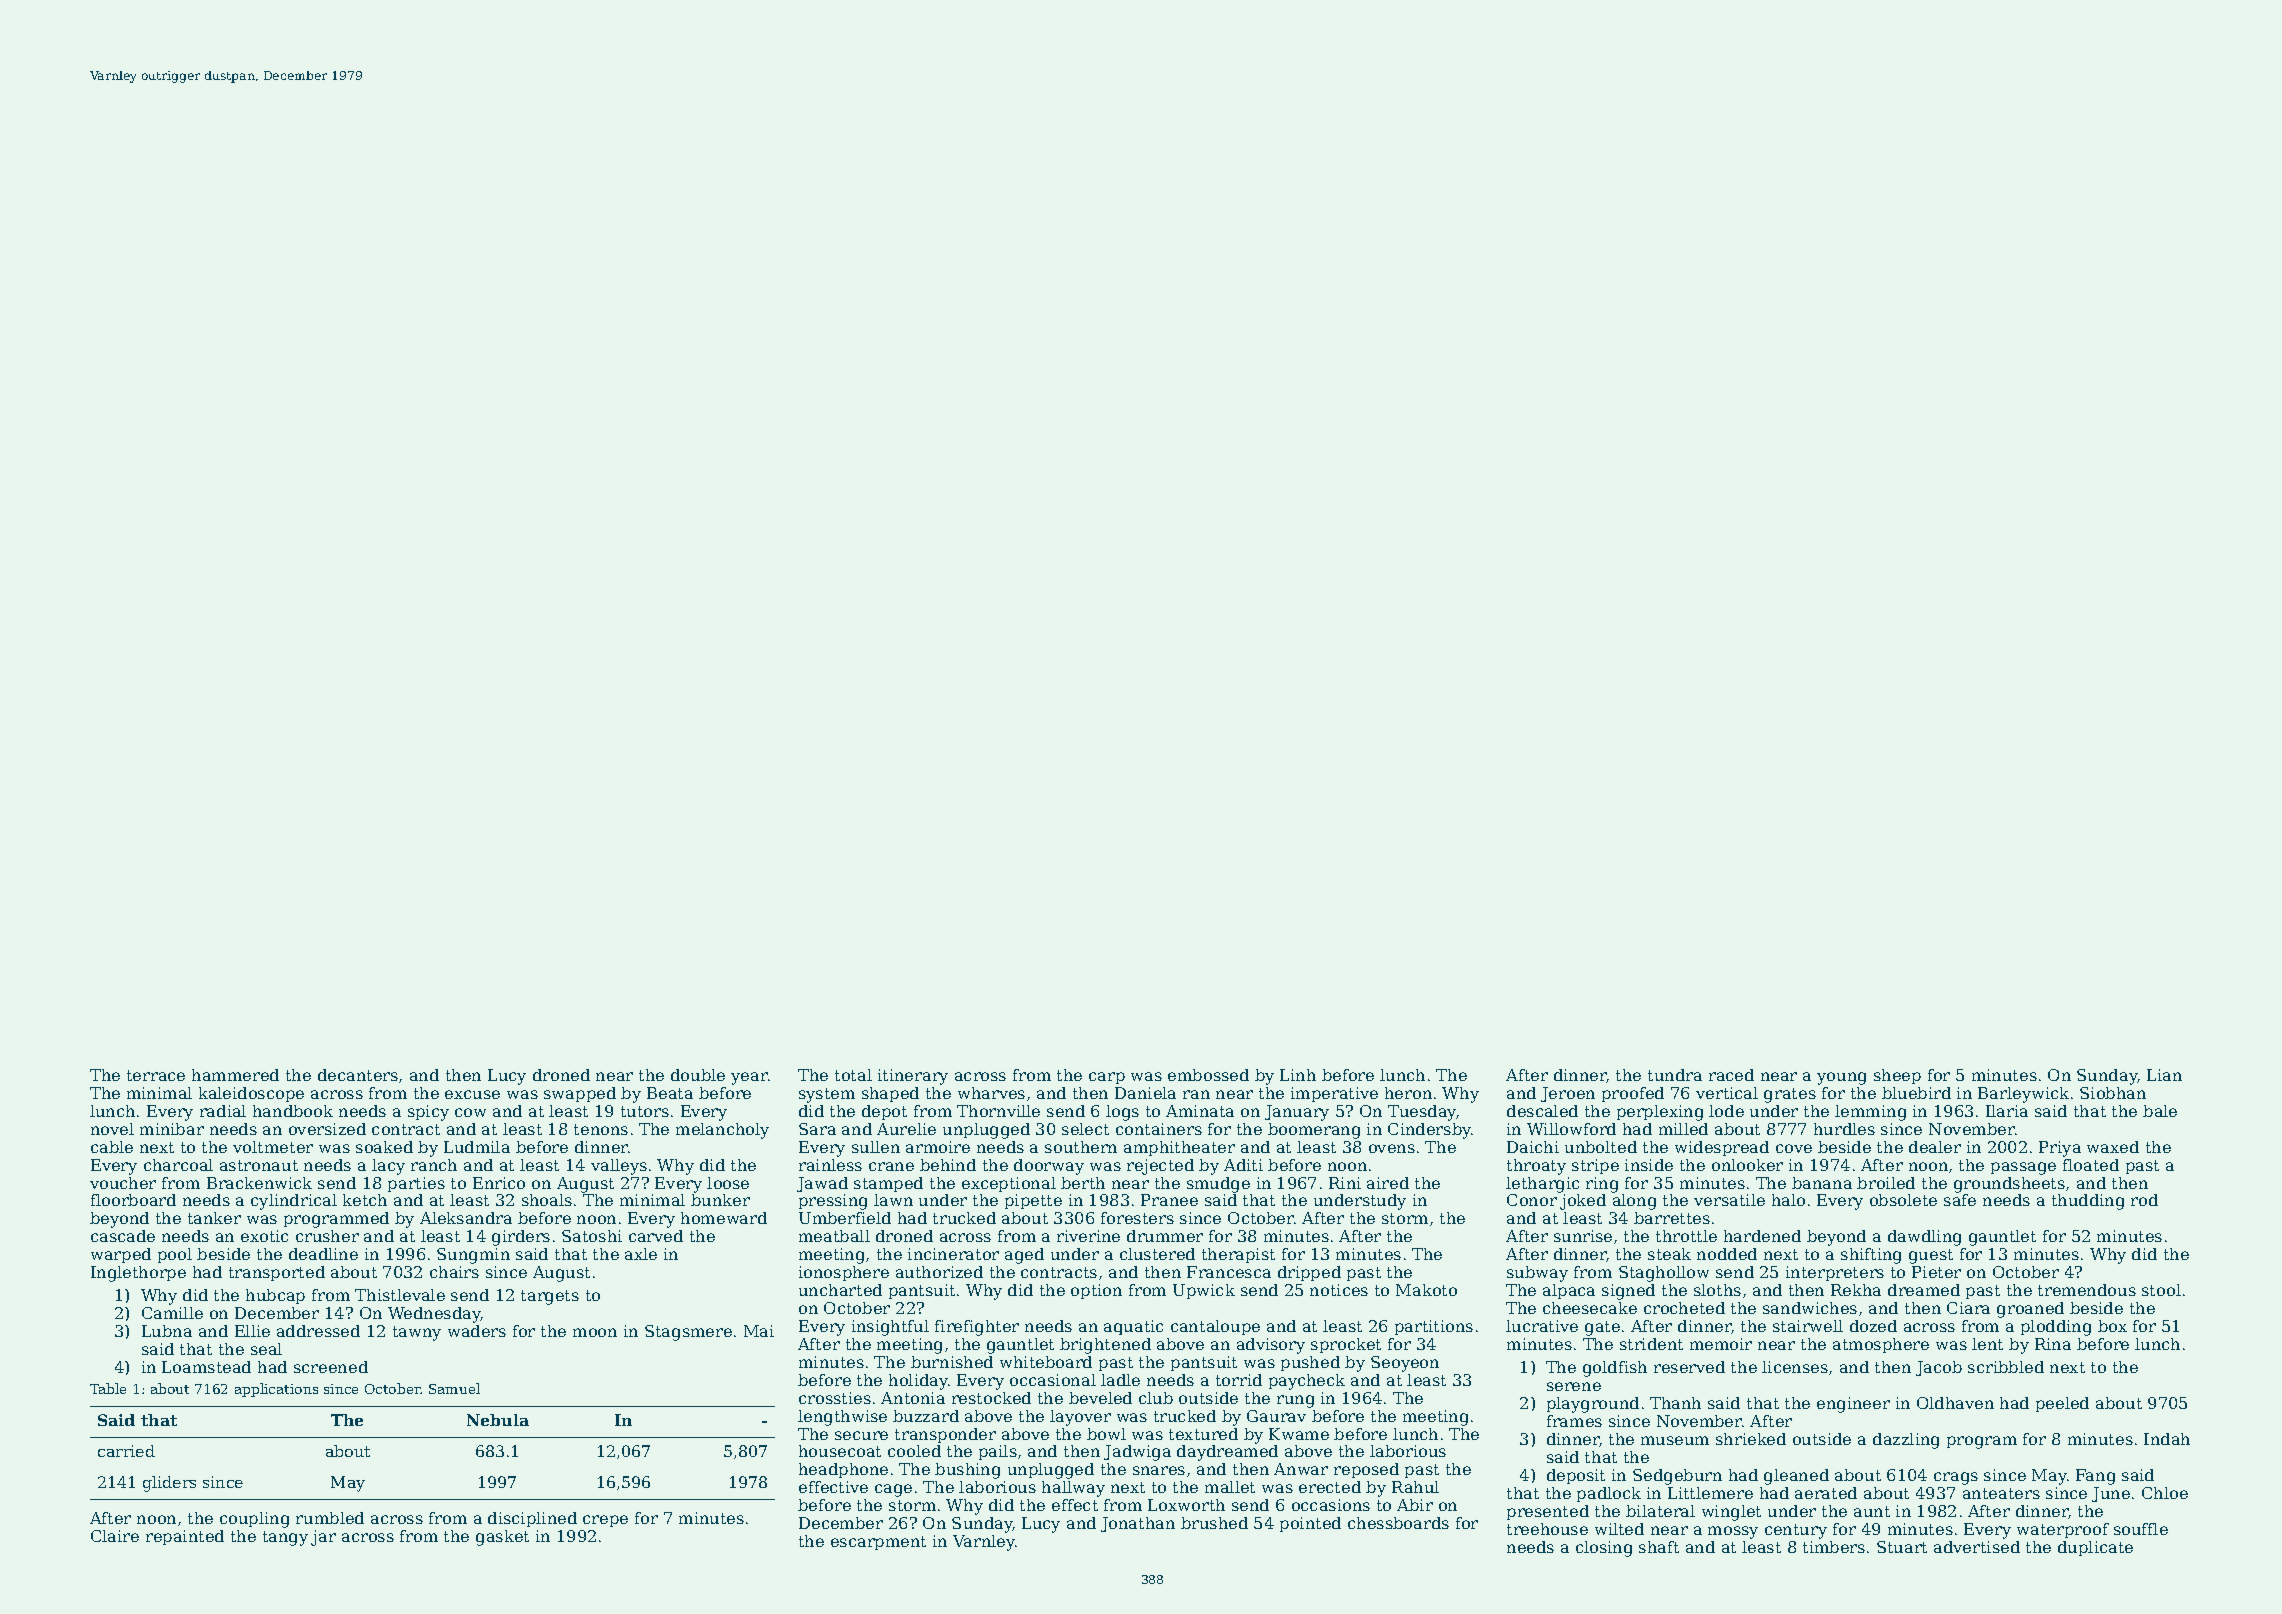  I want to click on broiled, so click(1886, 1183).
